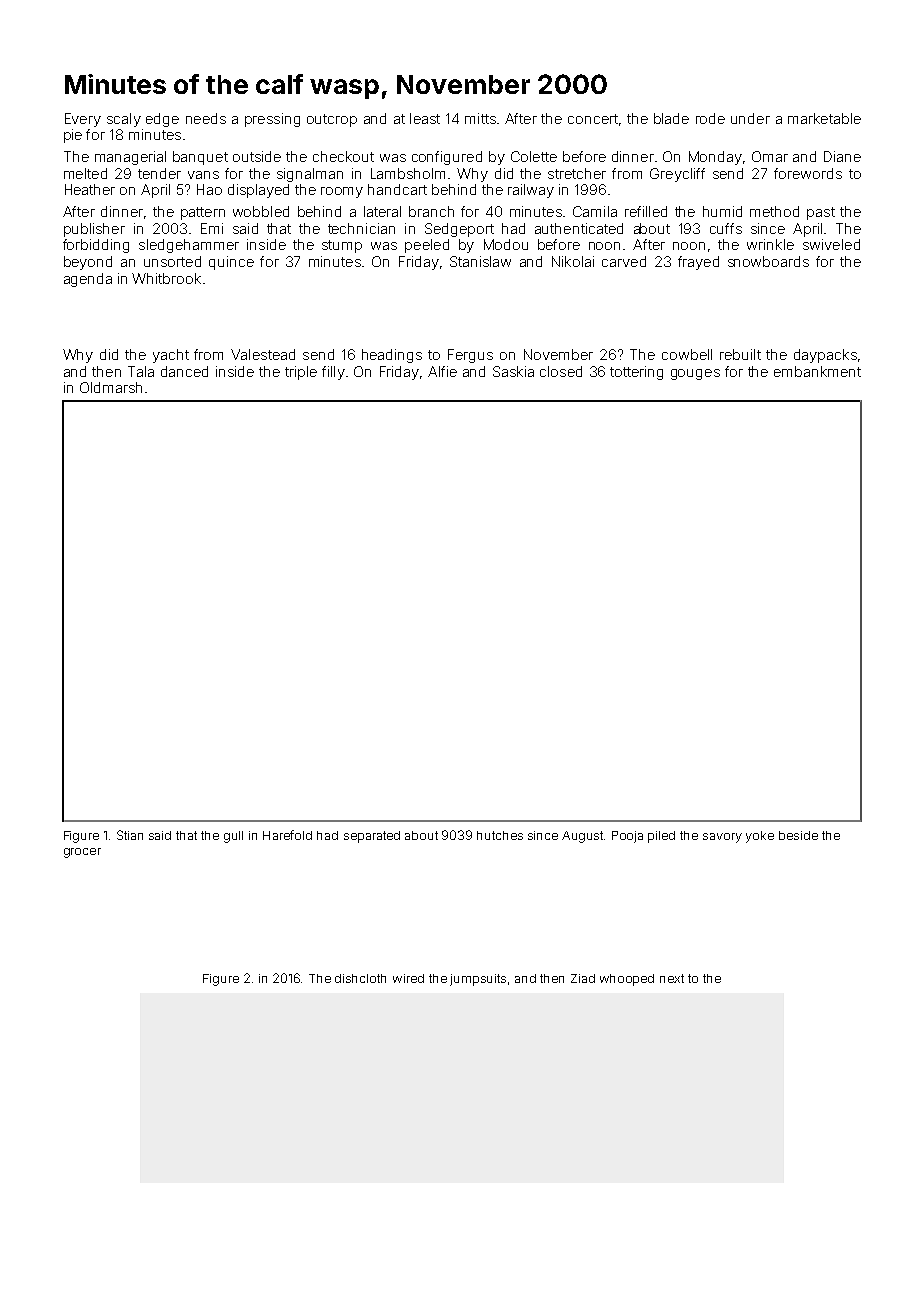 The height and width of the screenshot is (1308, 924). What do you see at coordinates (333, 373) in the screenshot?
I see `filly` at bounding box center [333, 373].
